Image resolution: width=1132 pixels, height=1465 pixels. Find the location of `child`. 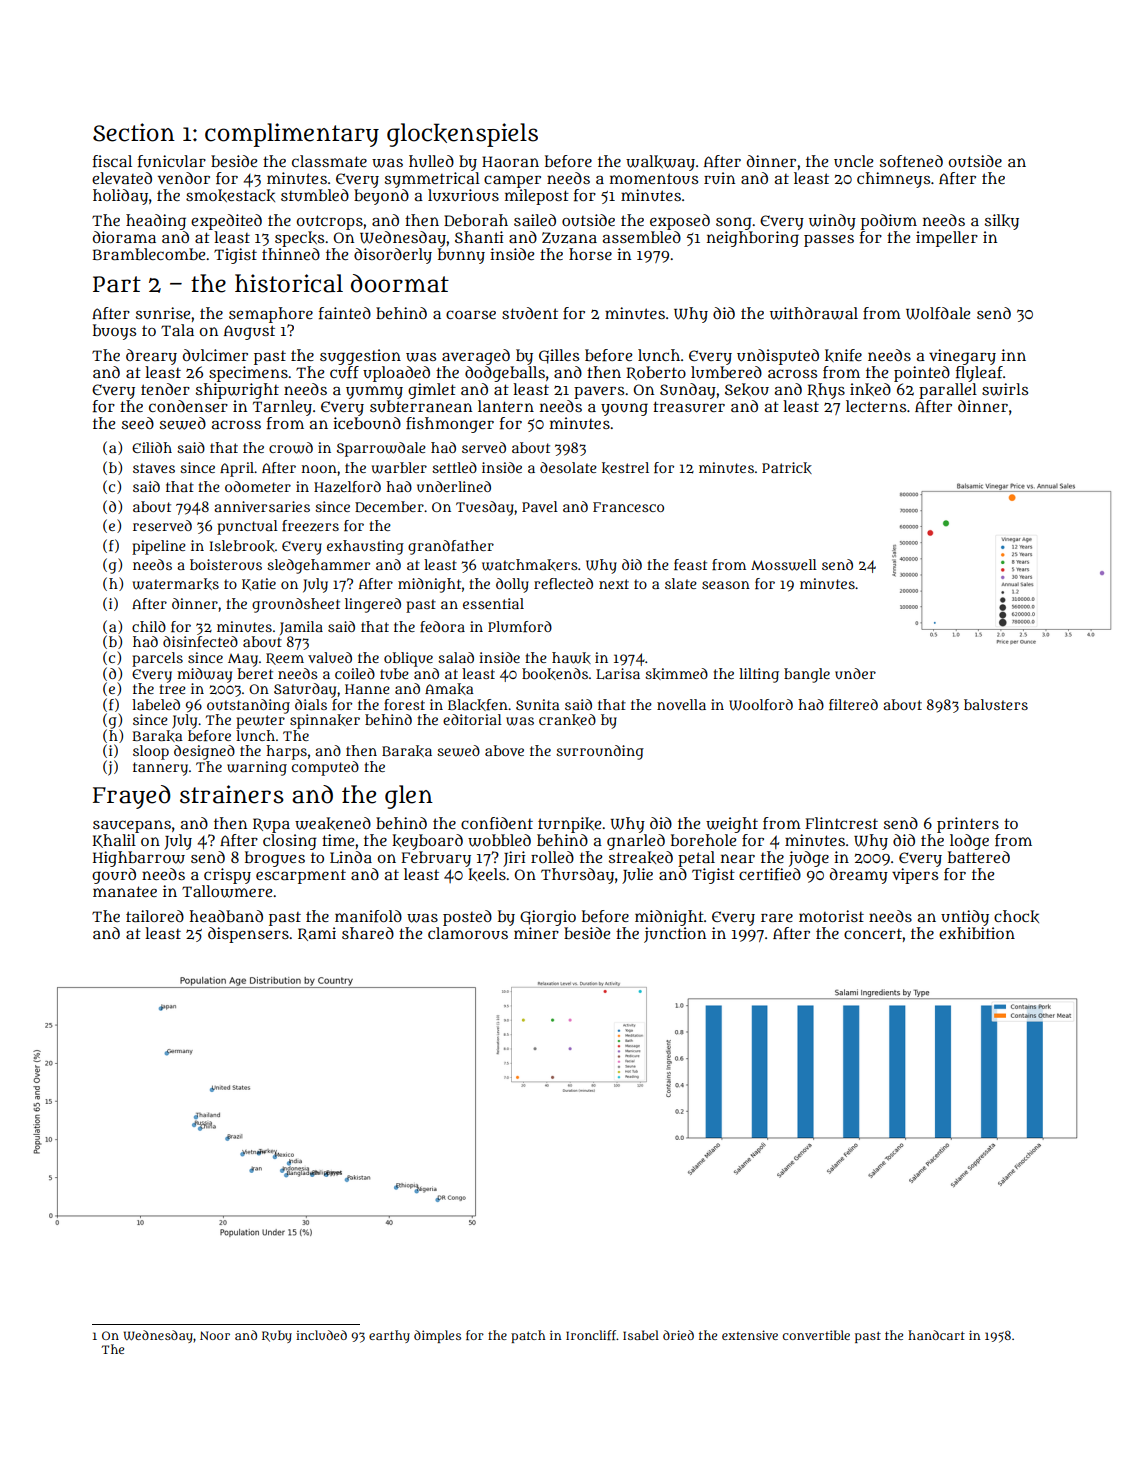

child is located at coordinates (149, 626).
